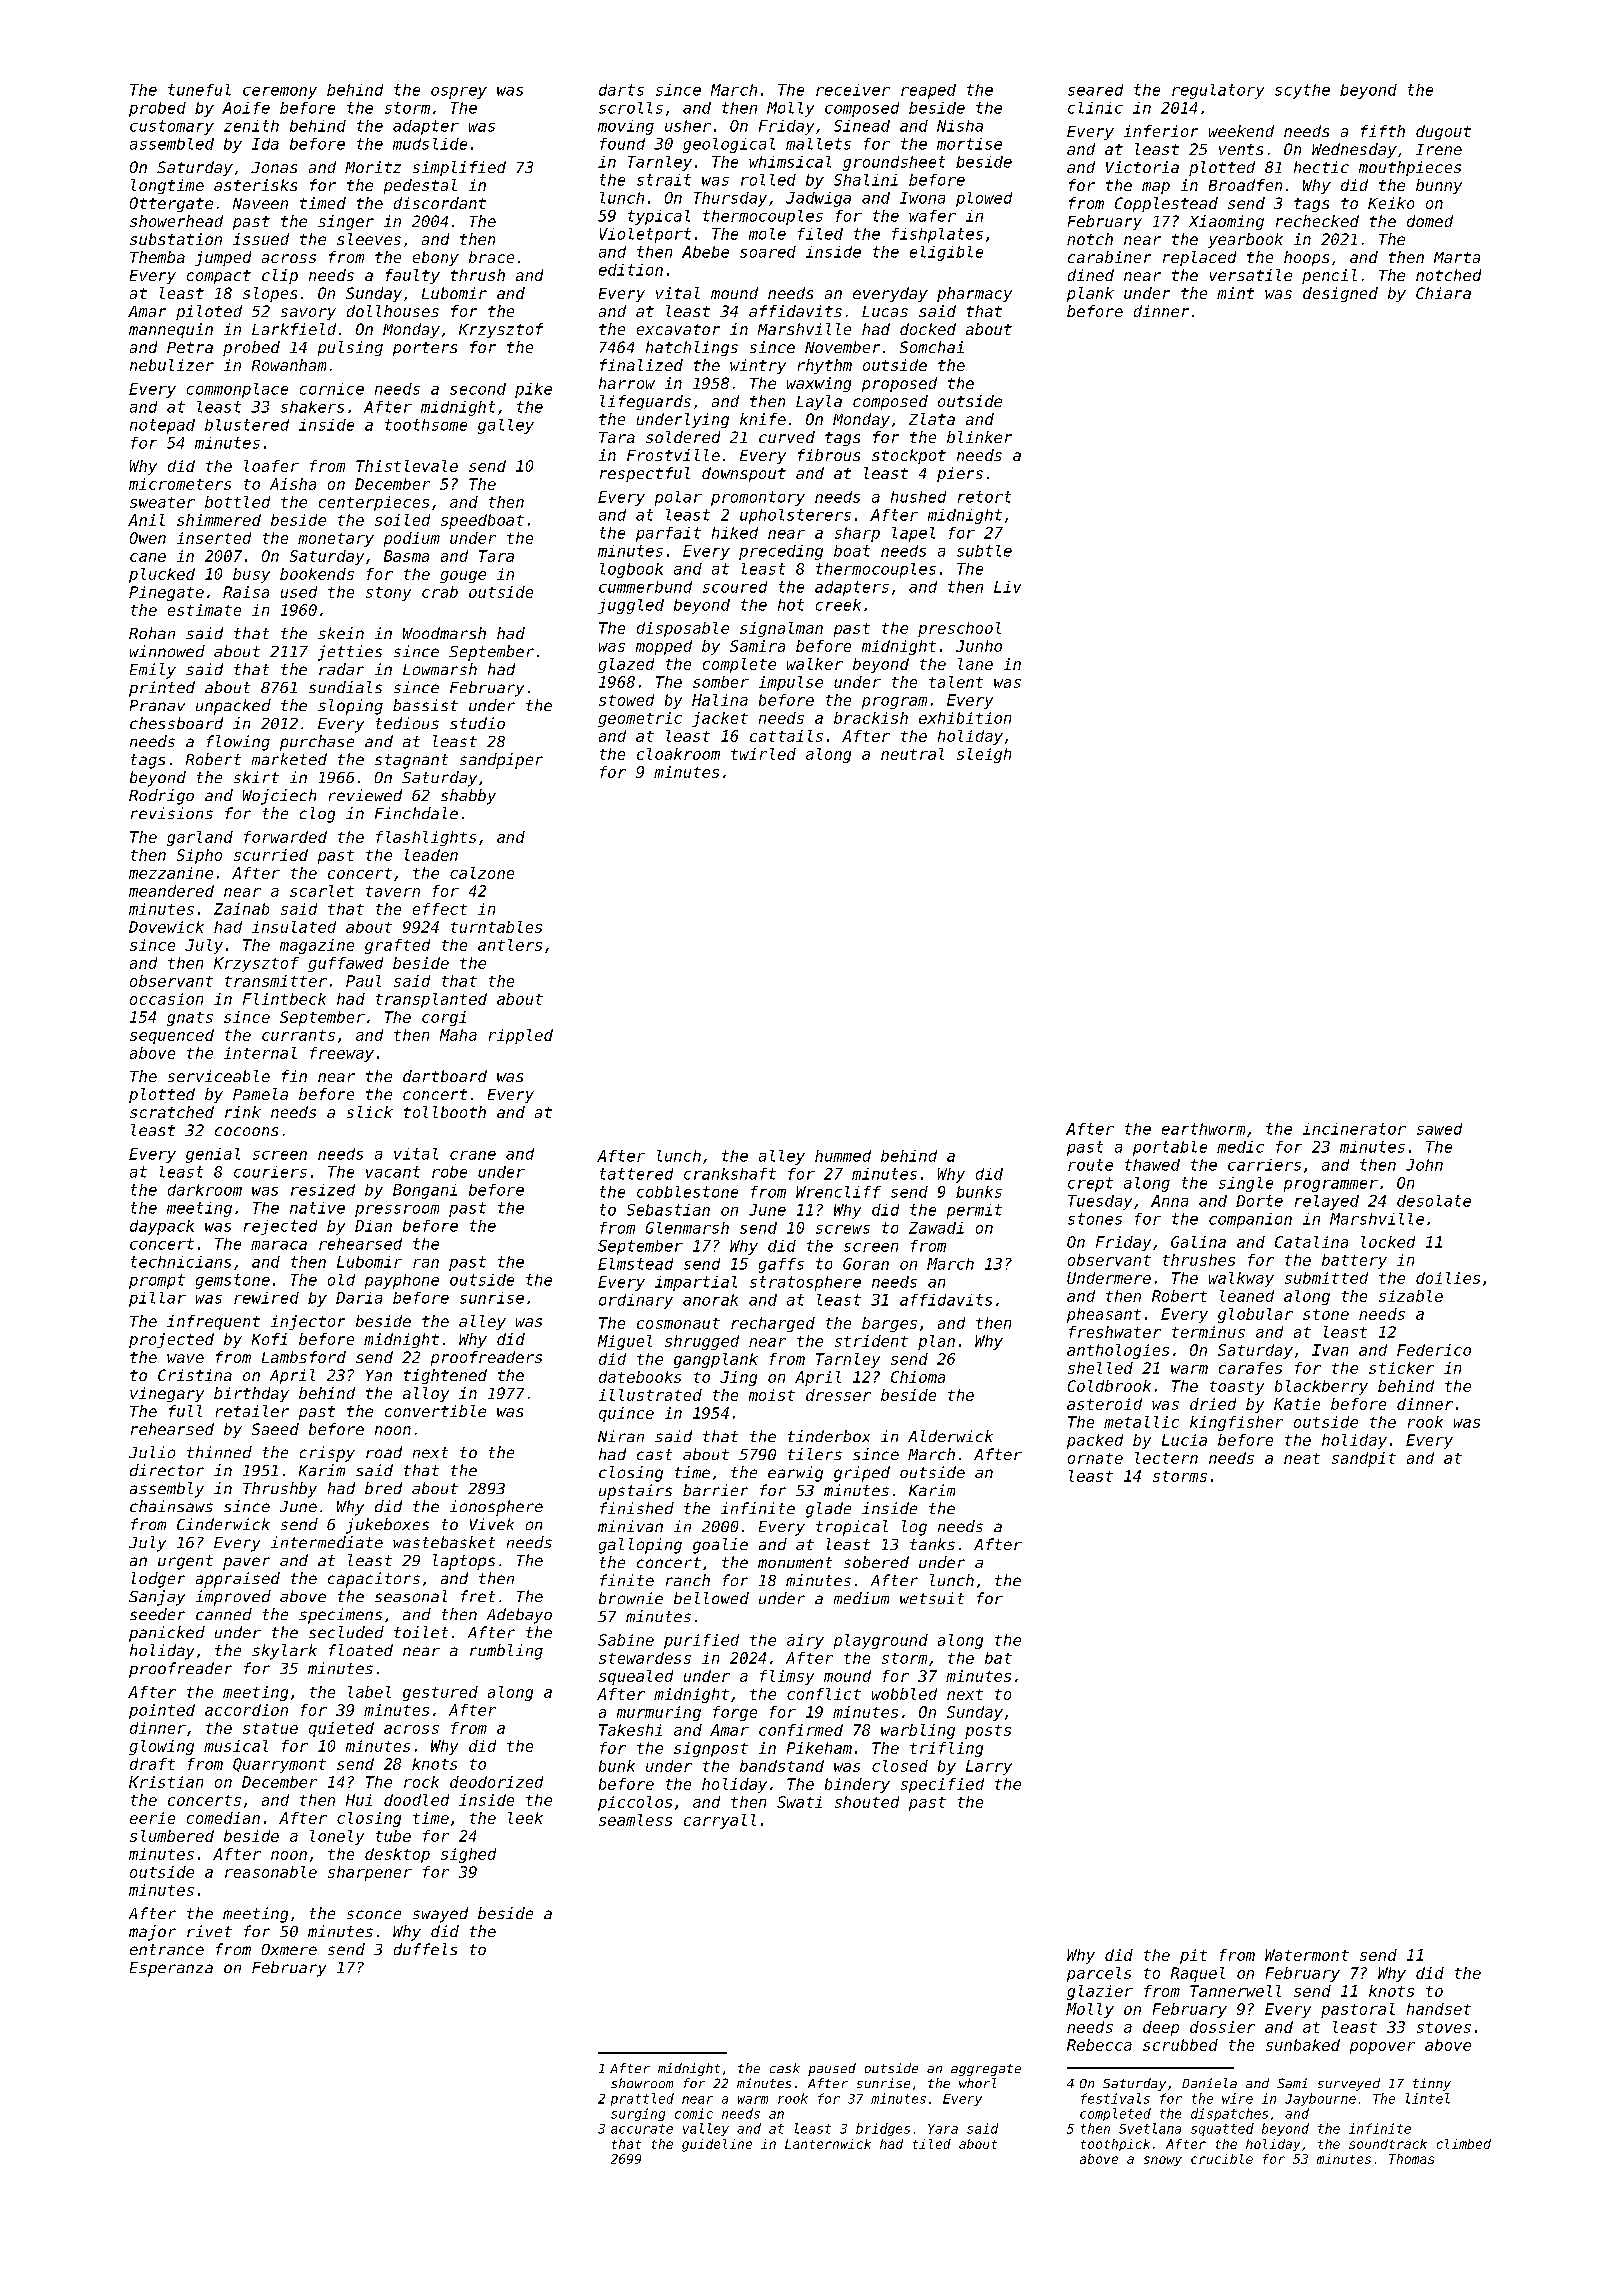 This document has width=1620, height=2292. Describe the element at coordinates (843, 1156) in the document. I see `hummed` at that location.
